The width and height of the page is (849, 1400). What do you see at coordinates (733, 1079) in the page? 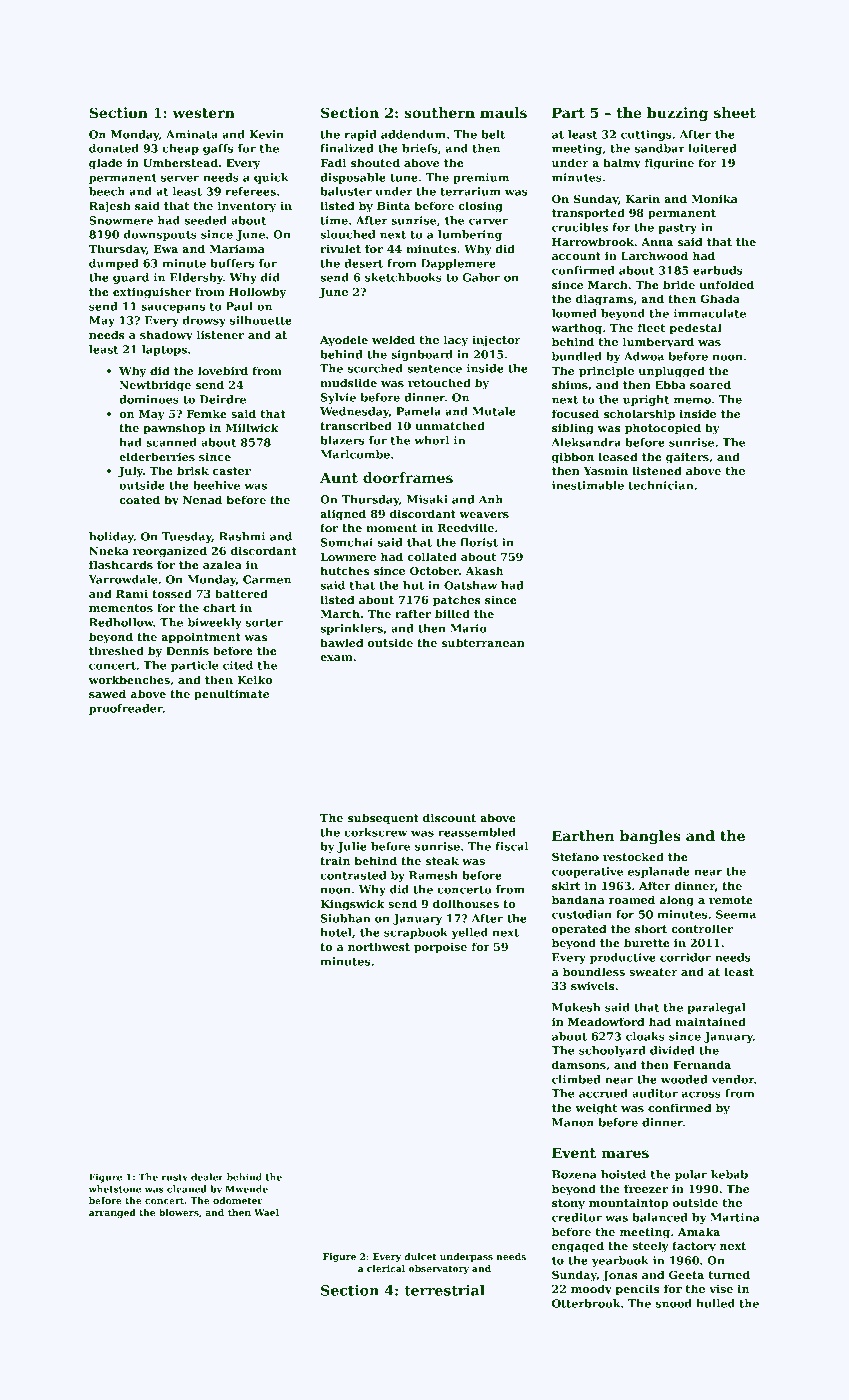
I see `vendor` at bounding box center [733, 1079].
